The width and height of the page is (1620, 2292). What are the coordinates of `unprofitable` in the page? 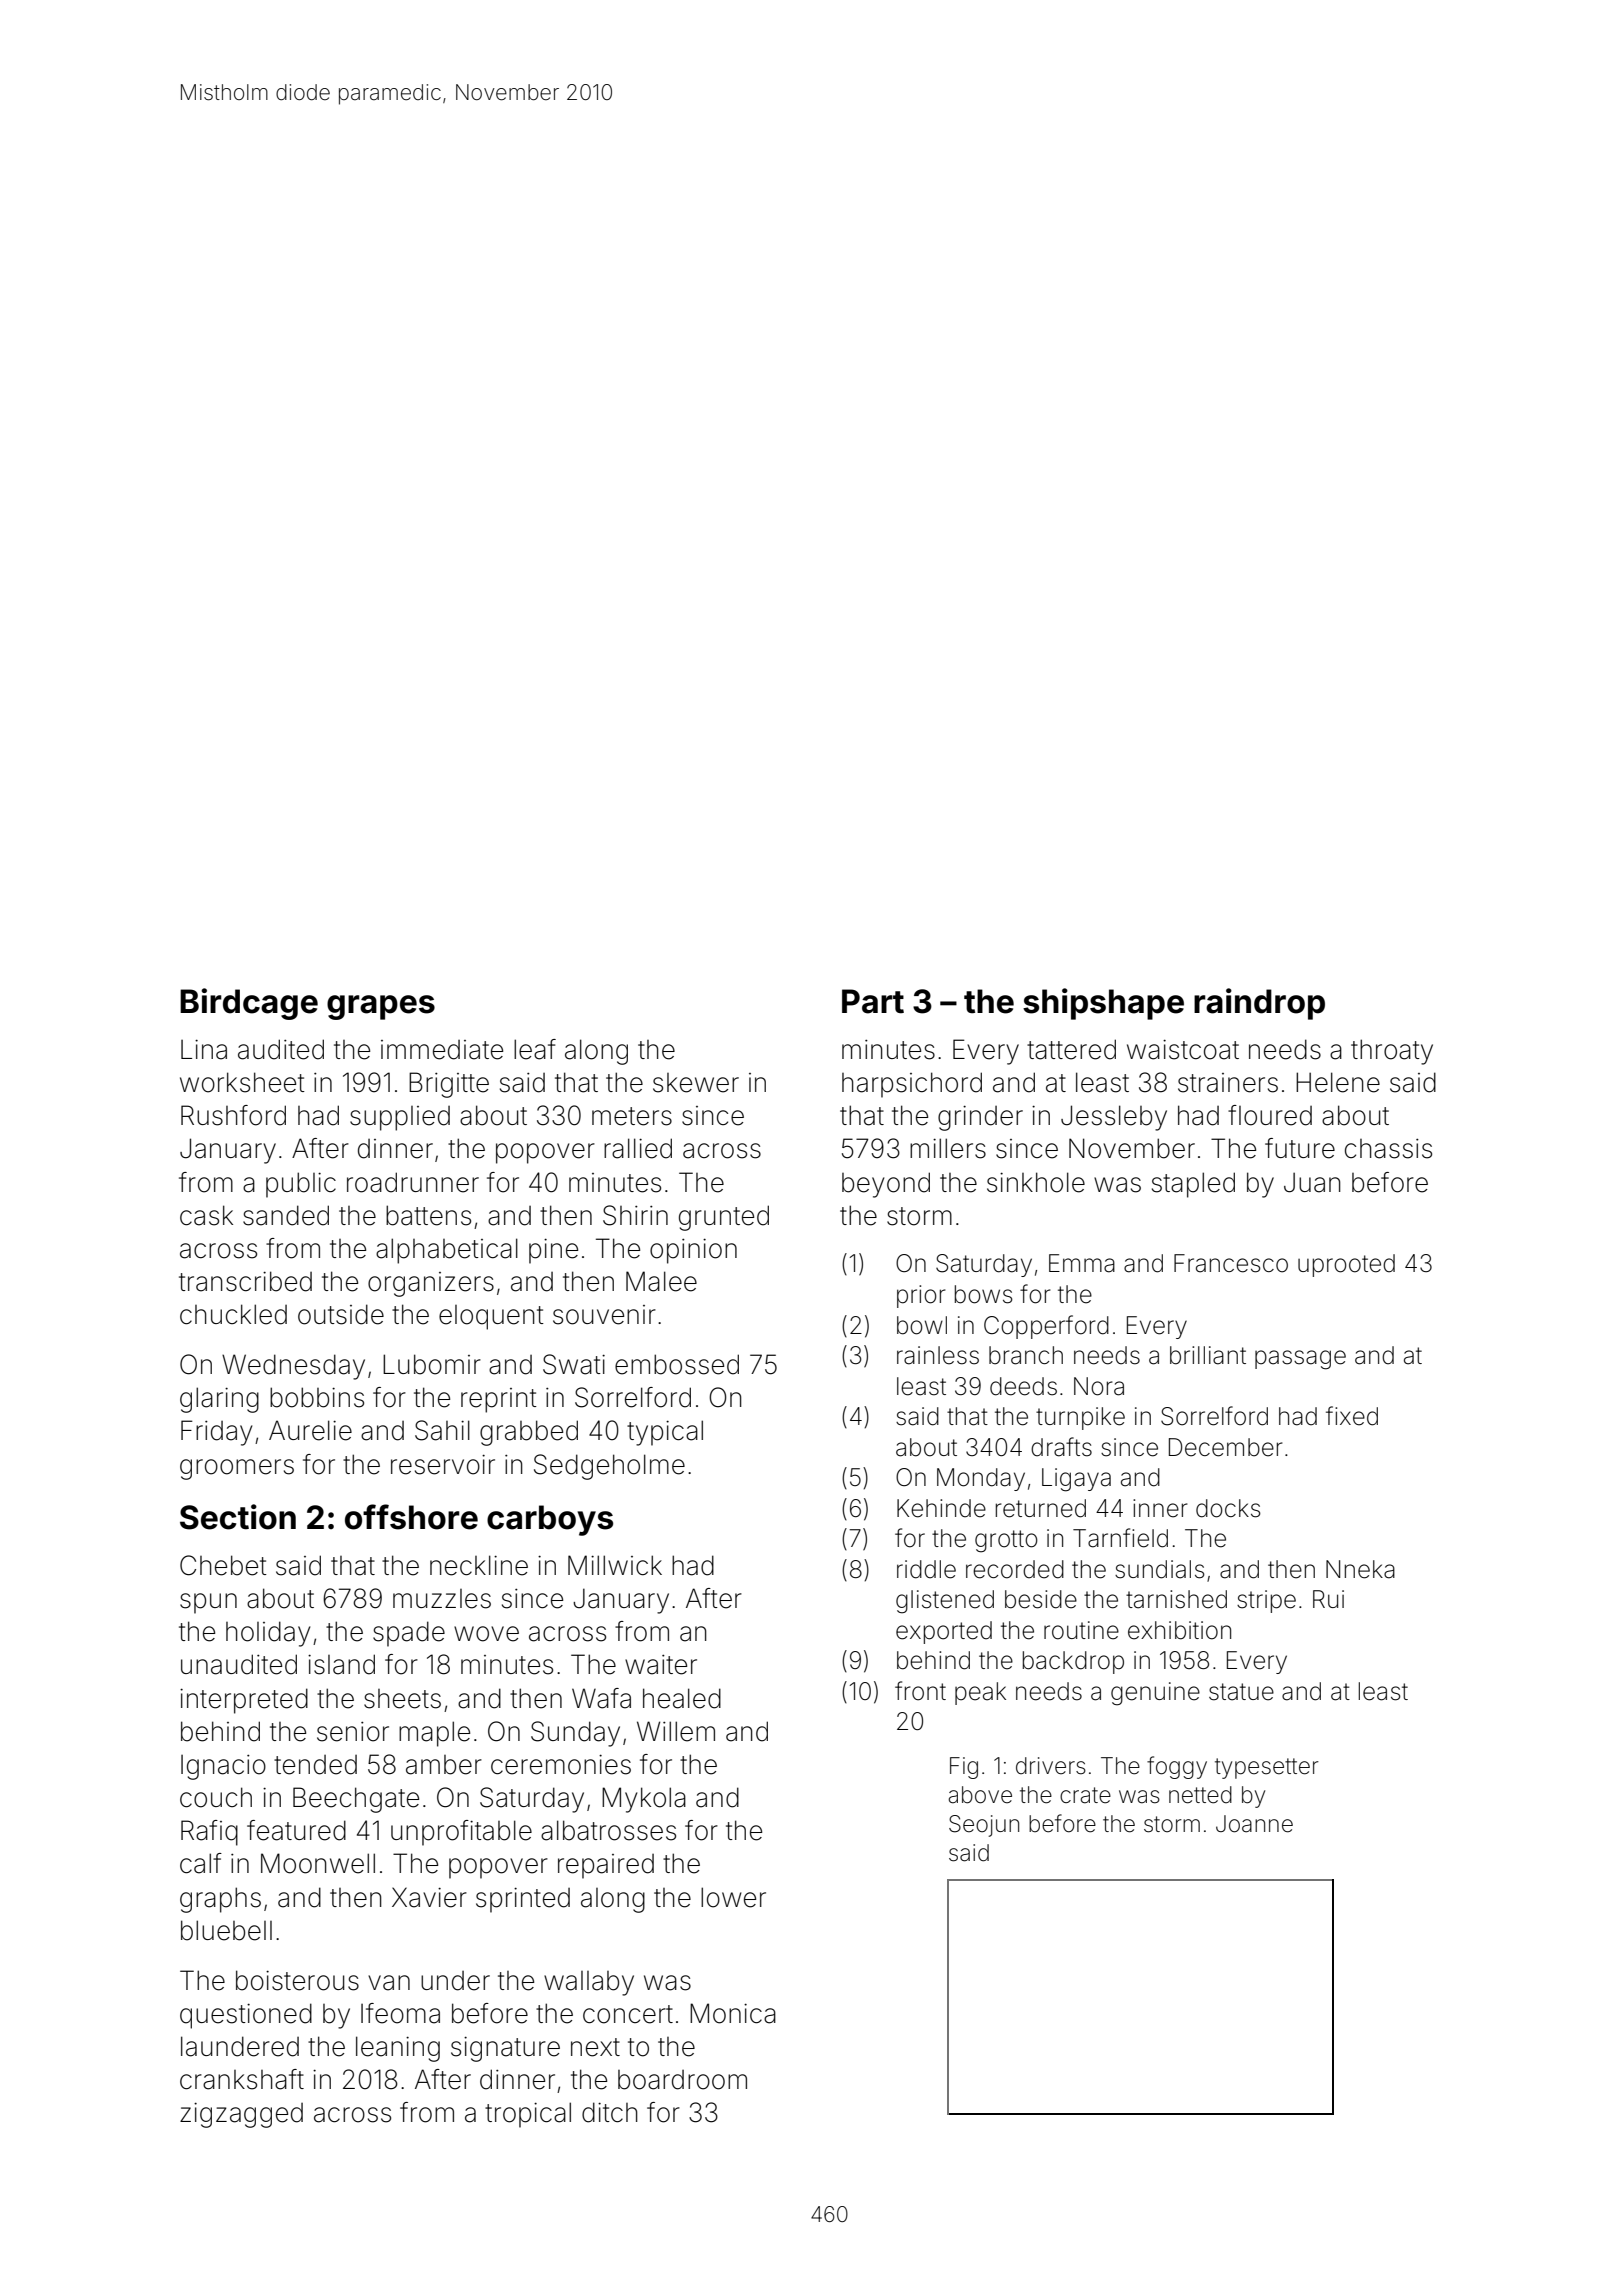 It's located at (461, 1833).
